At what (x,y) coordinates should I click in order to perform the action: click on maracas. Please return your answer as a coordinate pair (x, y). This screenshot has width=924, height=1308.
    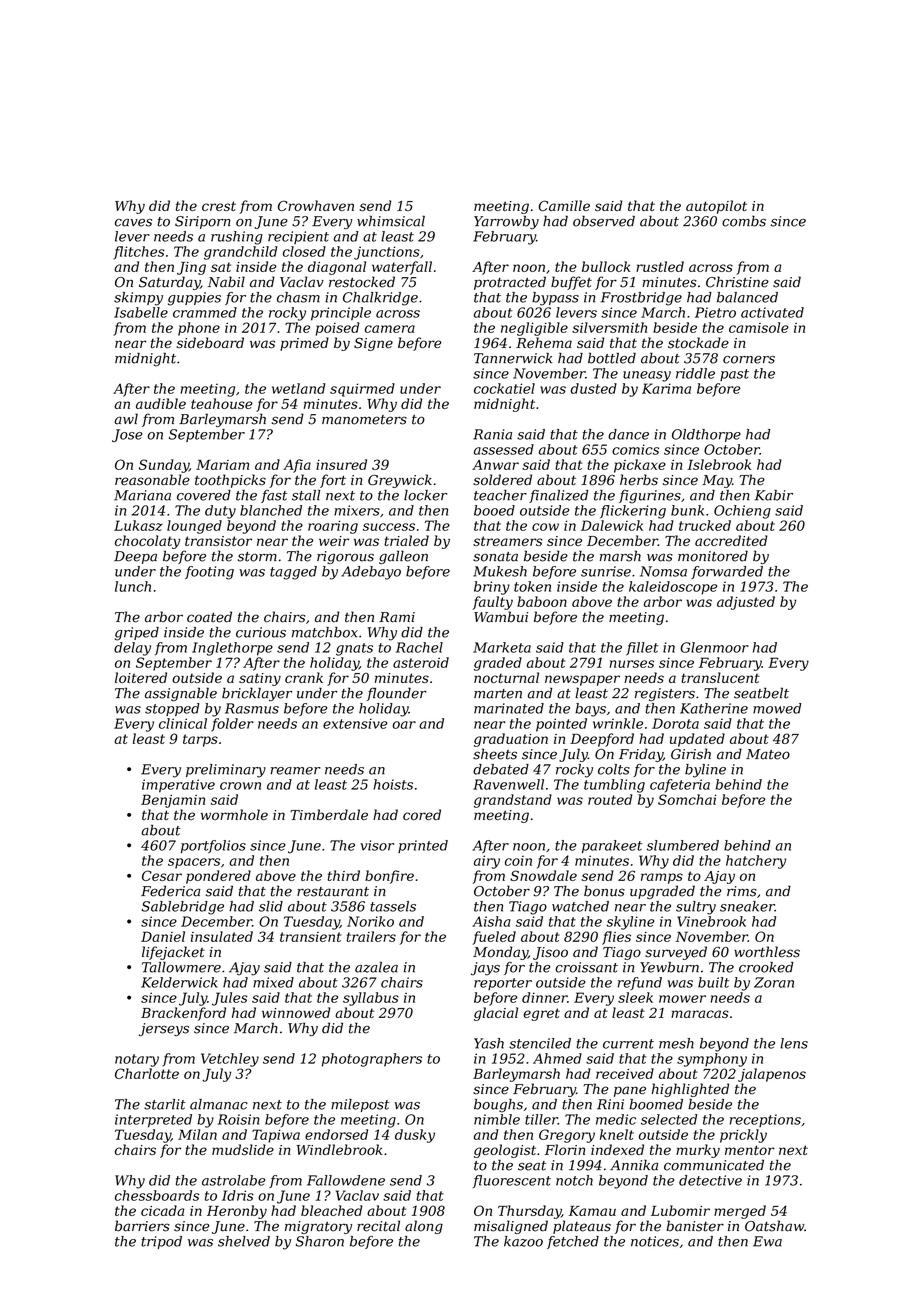
    Looking at the image, I should click on (700, 1014).
